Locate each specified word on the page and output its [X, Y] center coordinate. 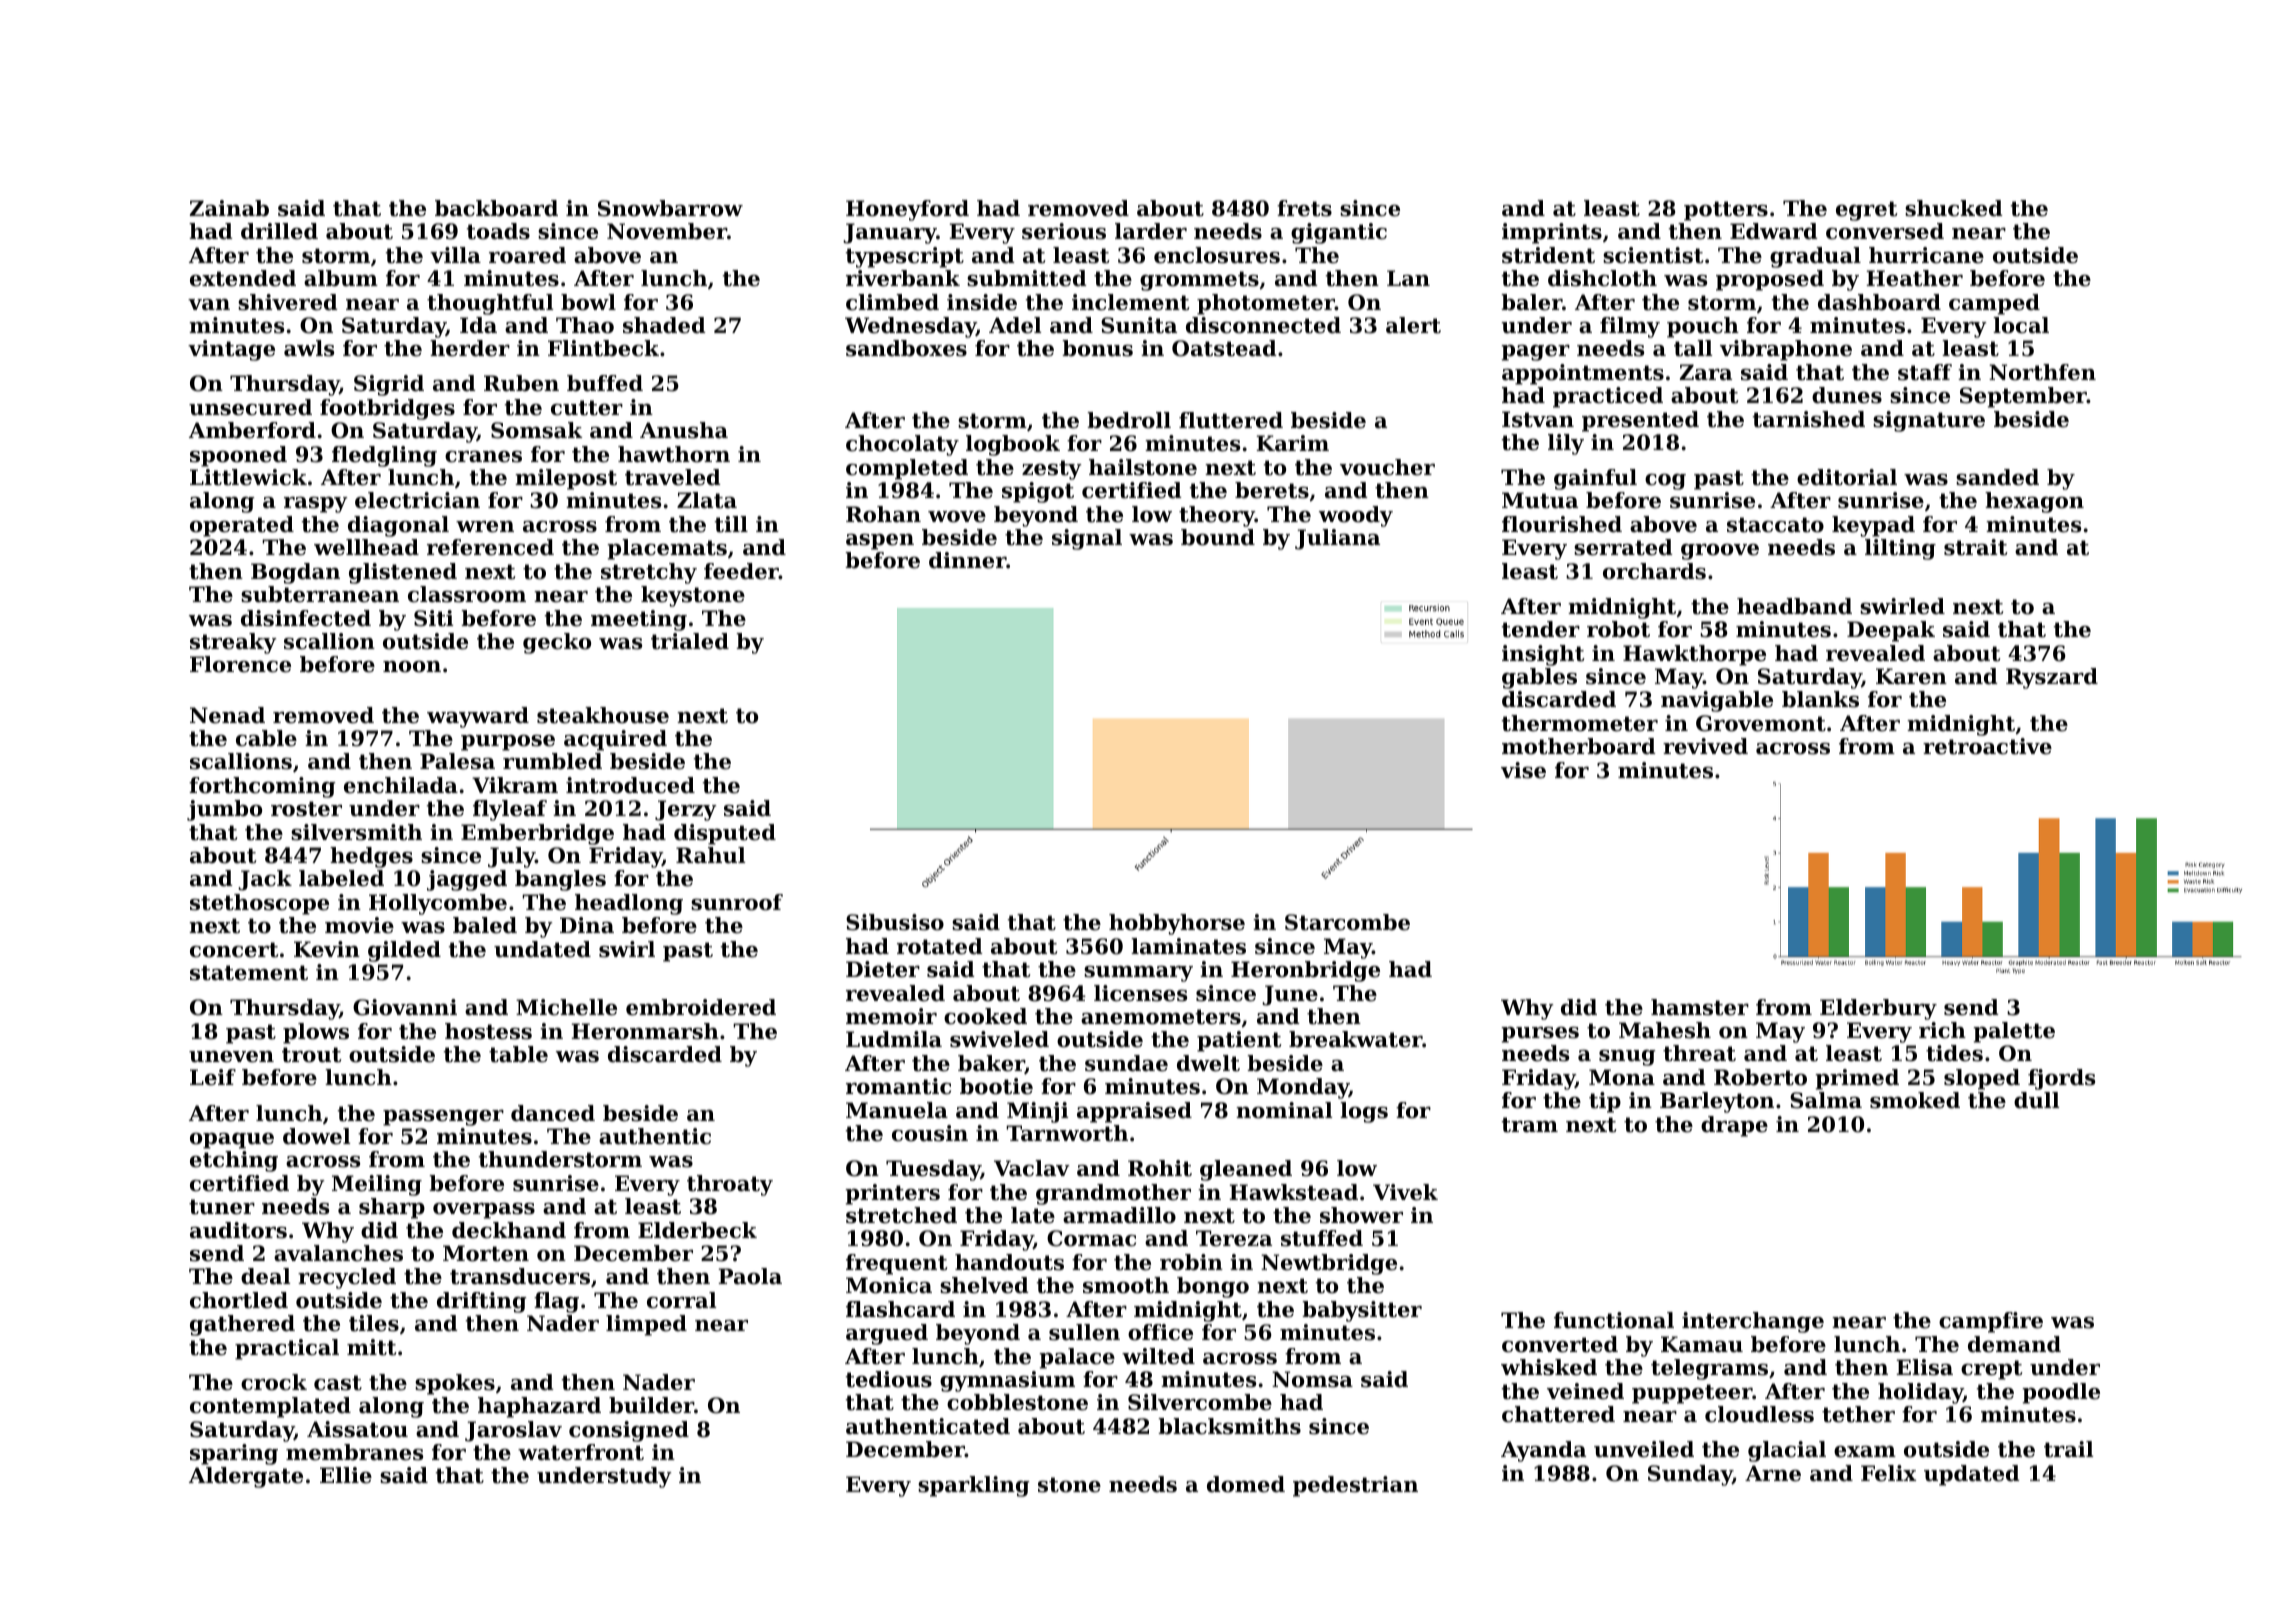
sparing [234, 1454]
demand [2014, 1344]
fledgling [384, 456]
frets [1304, 208]
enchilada [401, 785]
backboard [496, 208]
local [2021, 325]
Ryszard [2052, 678]
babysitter [1362, 1311]
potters [1726, 211]
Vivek [1405, 1192]
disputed [725, 834]
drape [1734, 1126]
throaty [730, 1185]
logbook [1013, 445]
